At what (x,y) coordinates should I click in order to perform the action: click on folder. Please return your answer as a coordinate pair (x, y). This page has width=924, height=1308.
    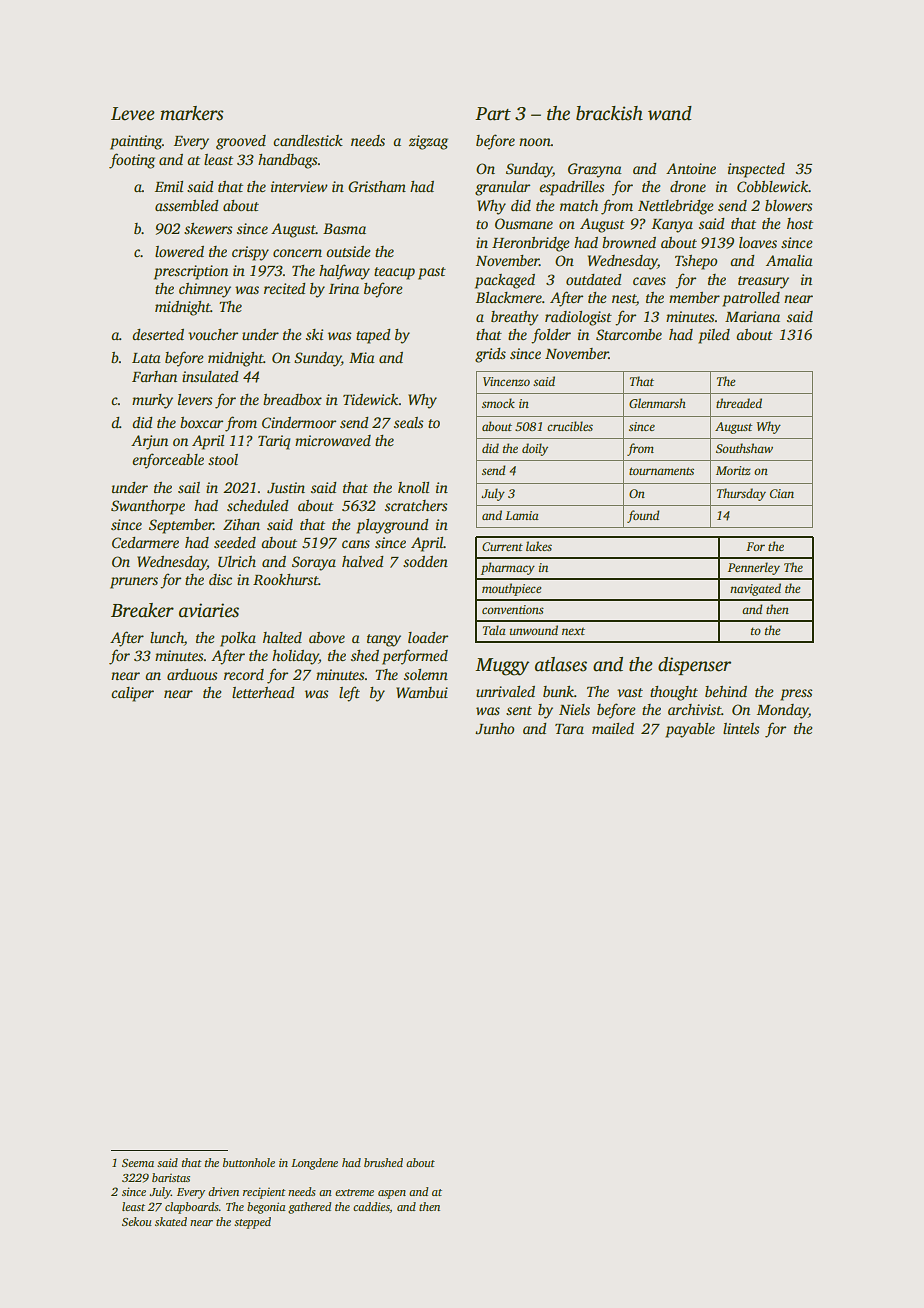
    Looking at the image, I should click on (551, 336).
